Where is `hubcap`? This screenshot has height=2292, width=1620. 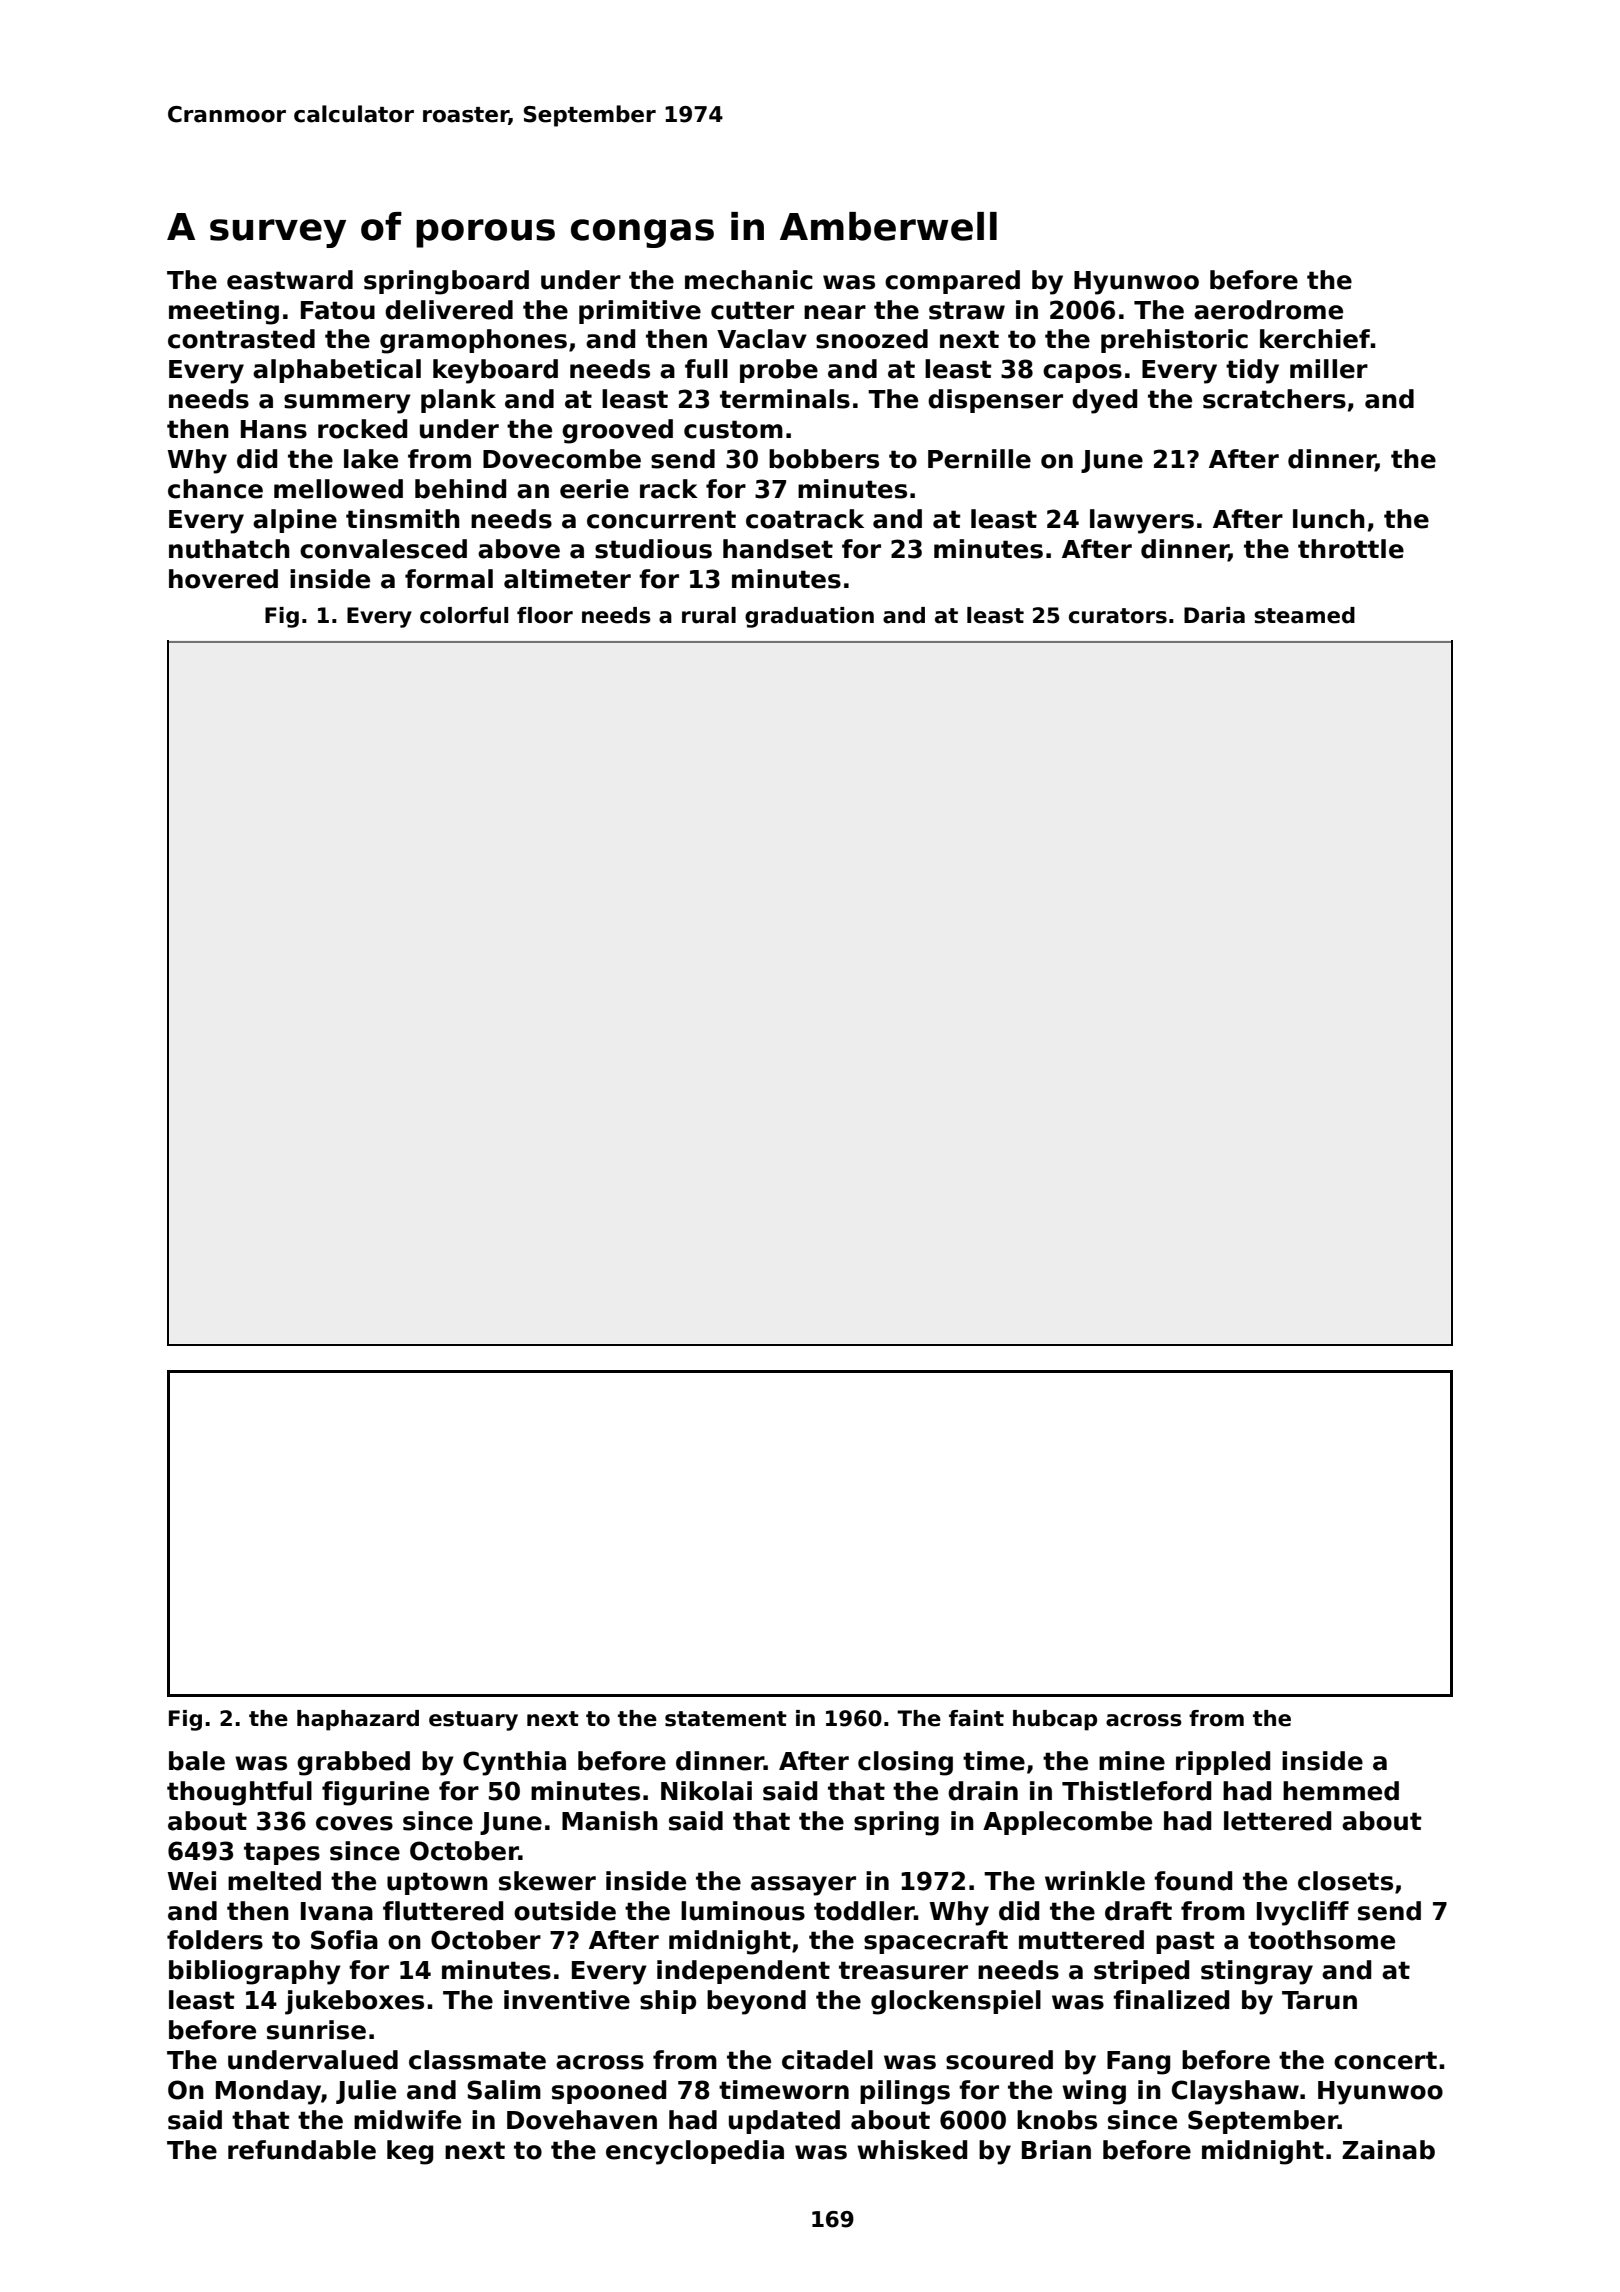 hubcap is located at coordinates (1055, 1720).
